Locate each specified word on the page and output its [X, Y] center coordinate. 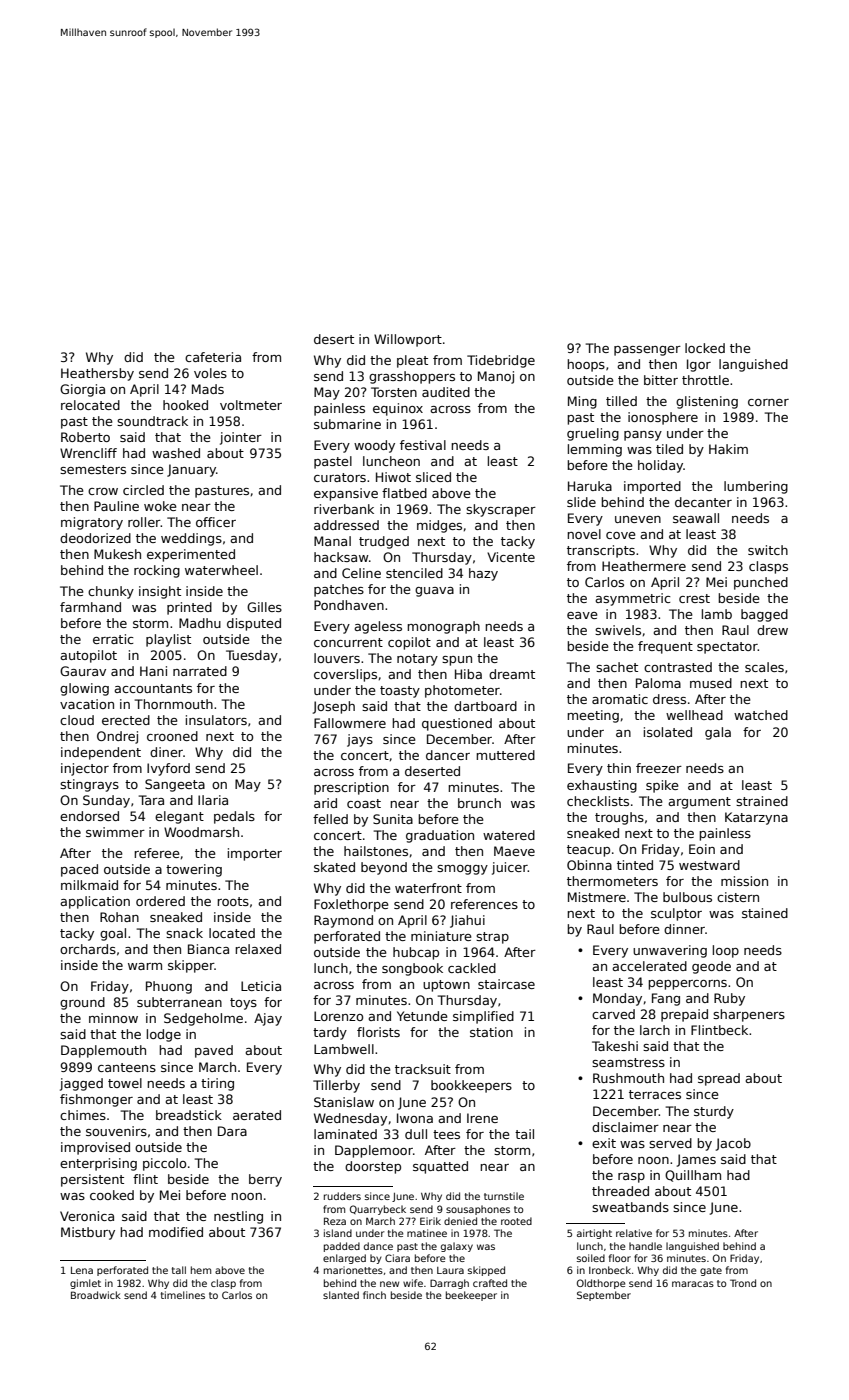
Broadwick [96, 1295]
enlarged [344, 1259]
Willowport [408, 340]
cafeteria [213, 357]
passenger [647, 351]
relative [634, 1233]
